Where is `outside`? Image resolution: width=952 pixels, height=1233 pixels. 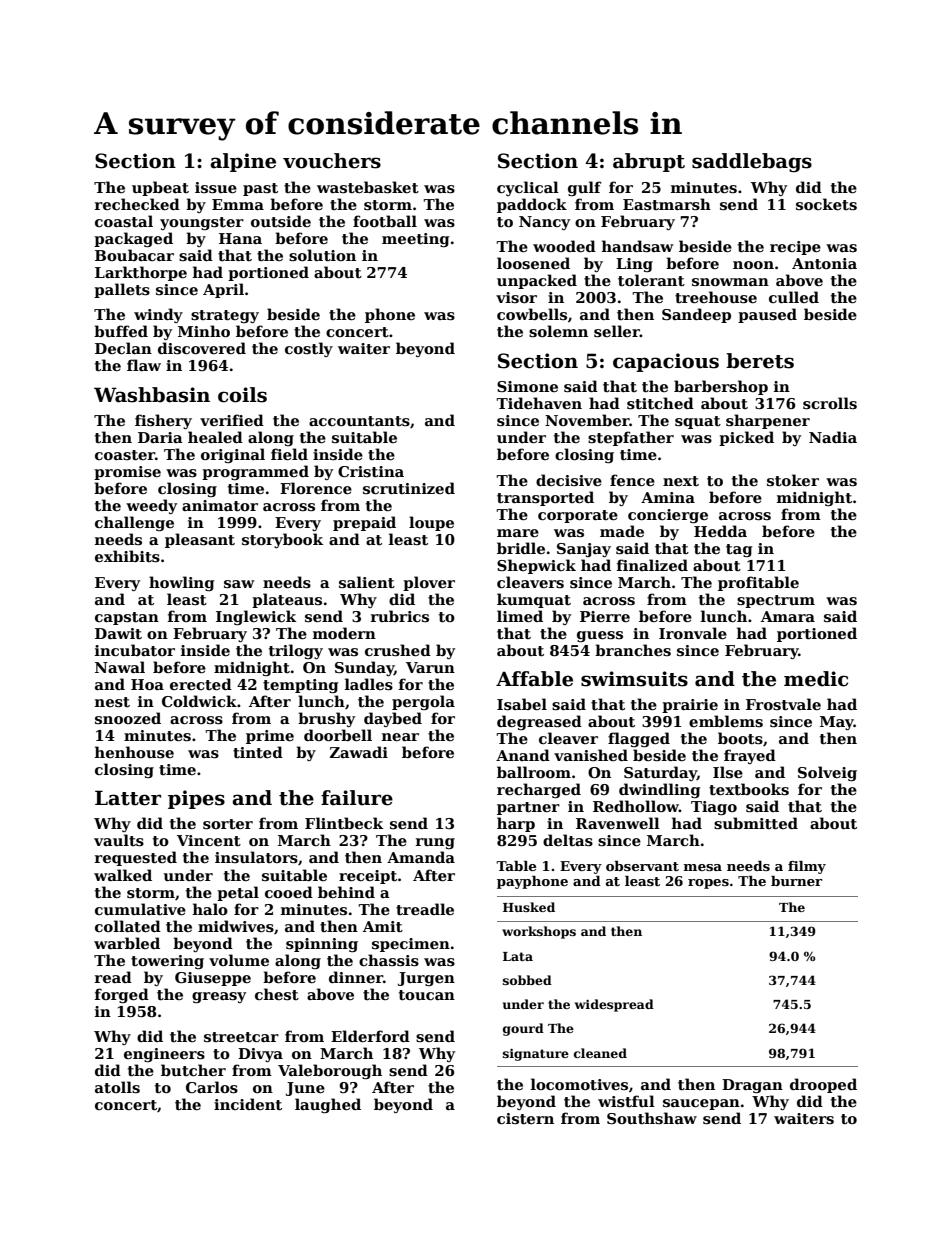
outside is located at coordinates (281, 221).
